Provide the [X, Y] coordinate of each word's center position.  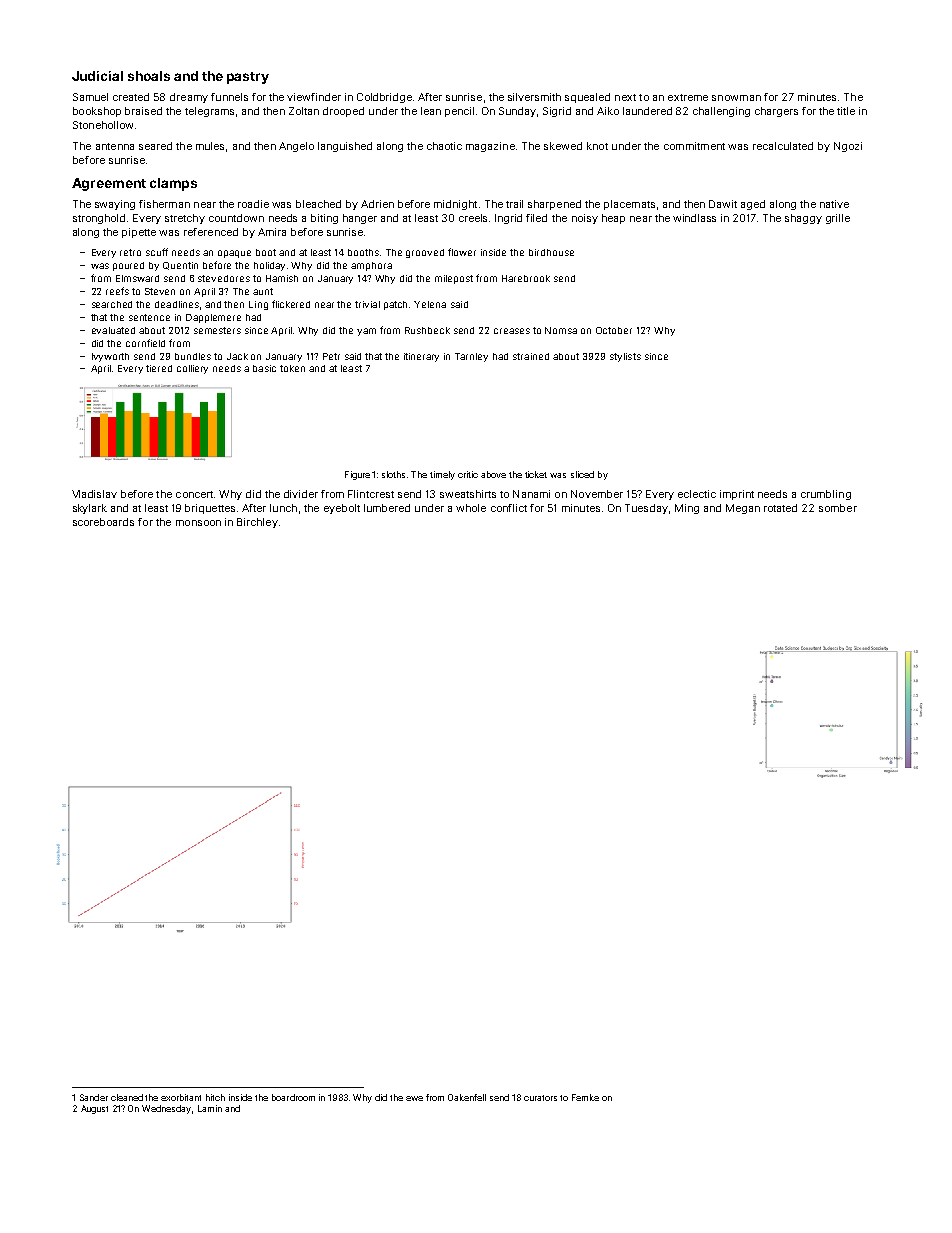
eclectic [697, 494]
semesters [217, 330]
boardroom [293, 1097]
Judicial [97, 76]
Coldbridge [384, 98]
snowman [736, 98]
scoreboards [103, 522]
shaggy [803, 219]
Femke [585, 1097]
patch [395, 305]
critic [468, 474]
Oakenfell [467, 1097]
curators [540, 1098]
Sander [94, 1097]
